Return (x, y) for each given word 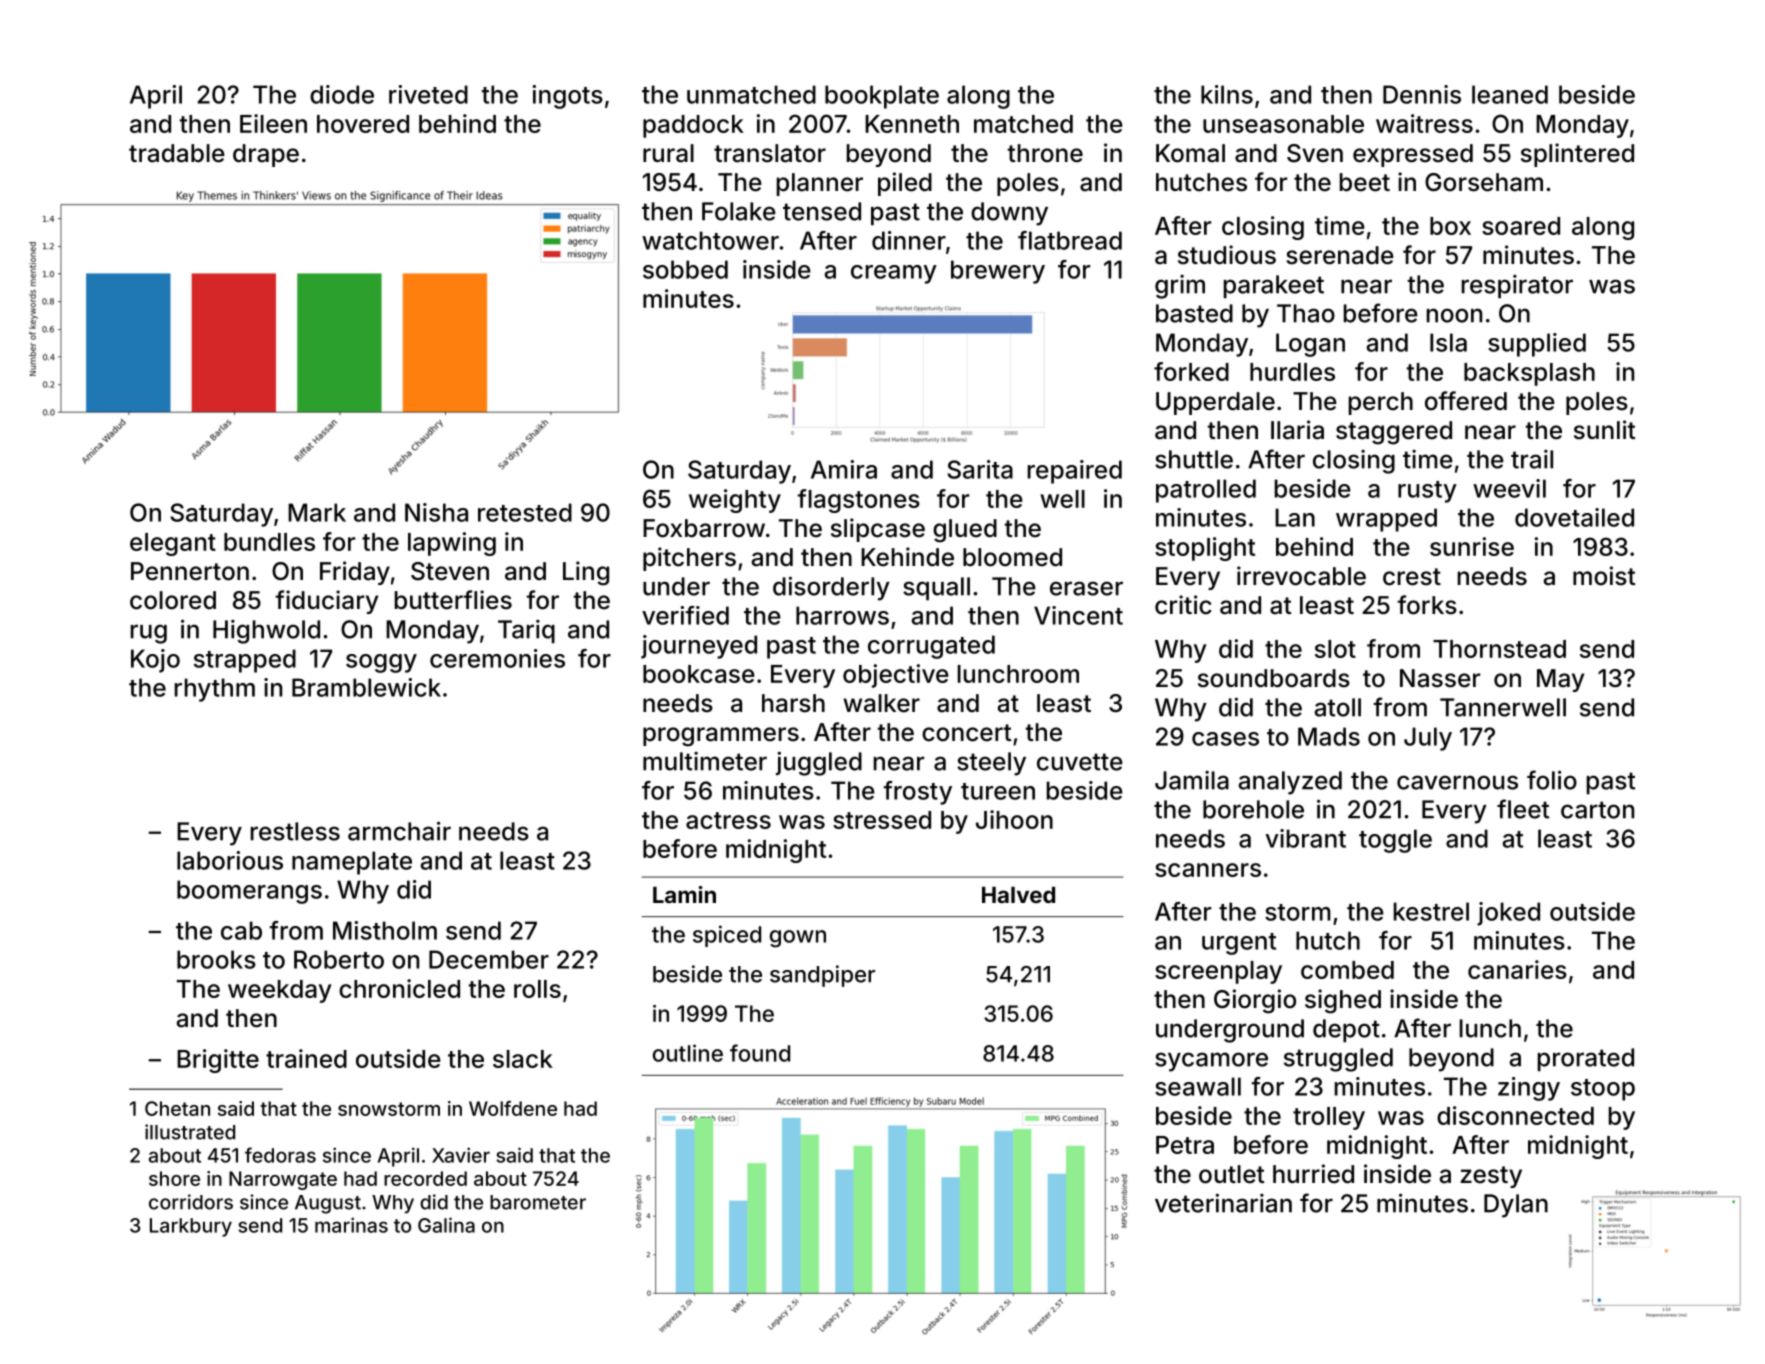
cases (1225, 739)
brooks (216, 959)
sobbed (685, 269)
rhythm (215, 690)
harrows (842, 615)
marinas (351, 1225)
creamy (894, 274)
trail (1532, 459)
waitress (1424, 123)
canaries (1517, 969)
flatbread (1070, 240)
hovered (363, 124)
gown (798, 939)
